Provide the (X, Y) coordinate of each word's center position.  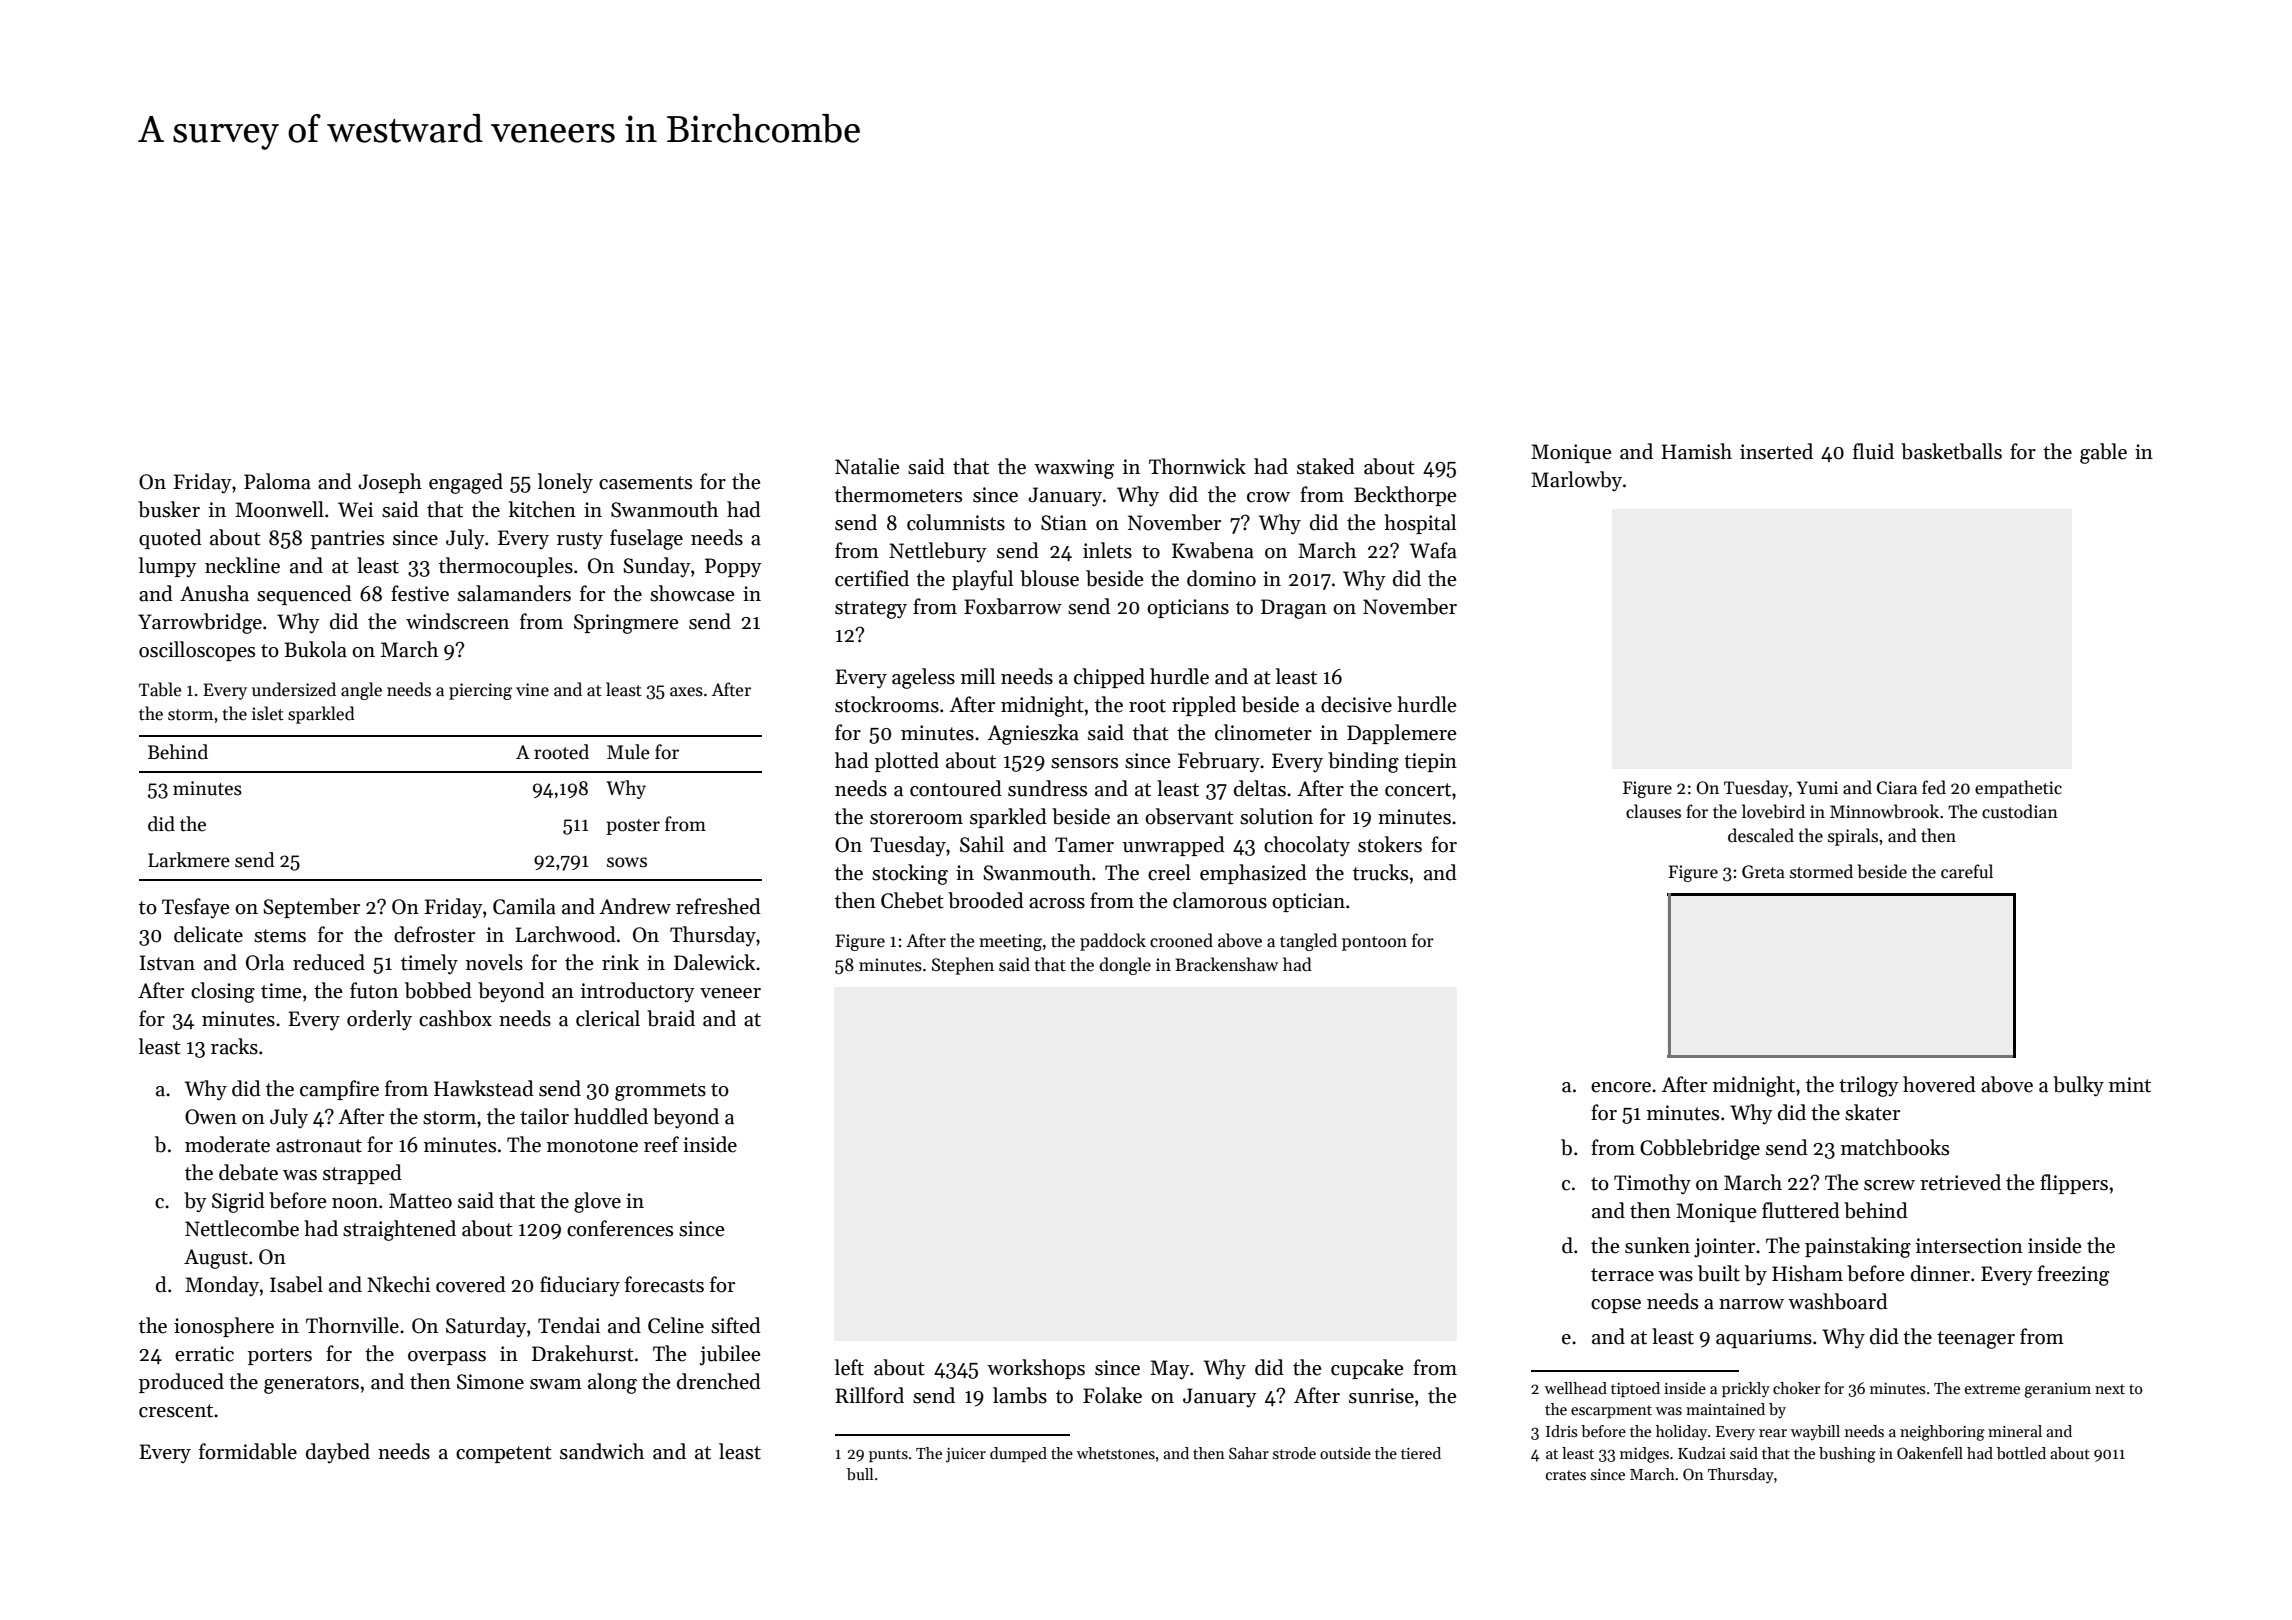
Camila (524, 906)
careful (1967, 871)
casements (645, 483)
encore (1621, 1087)
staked (1326, 466)
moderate (227, 1144)
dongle (1125, 966)
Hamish (1696, 451)
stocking (910, 874)
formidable (248, 1451)
